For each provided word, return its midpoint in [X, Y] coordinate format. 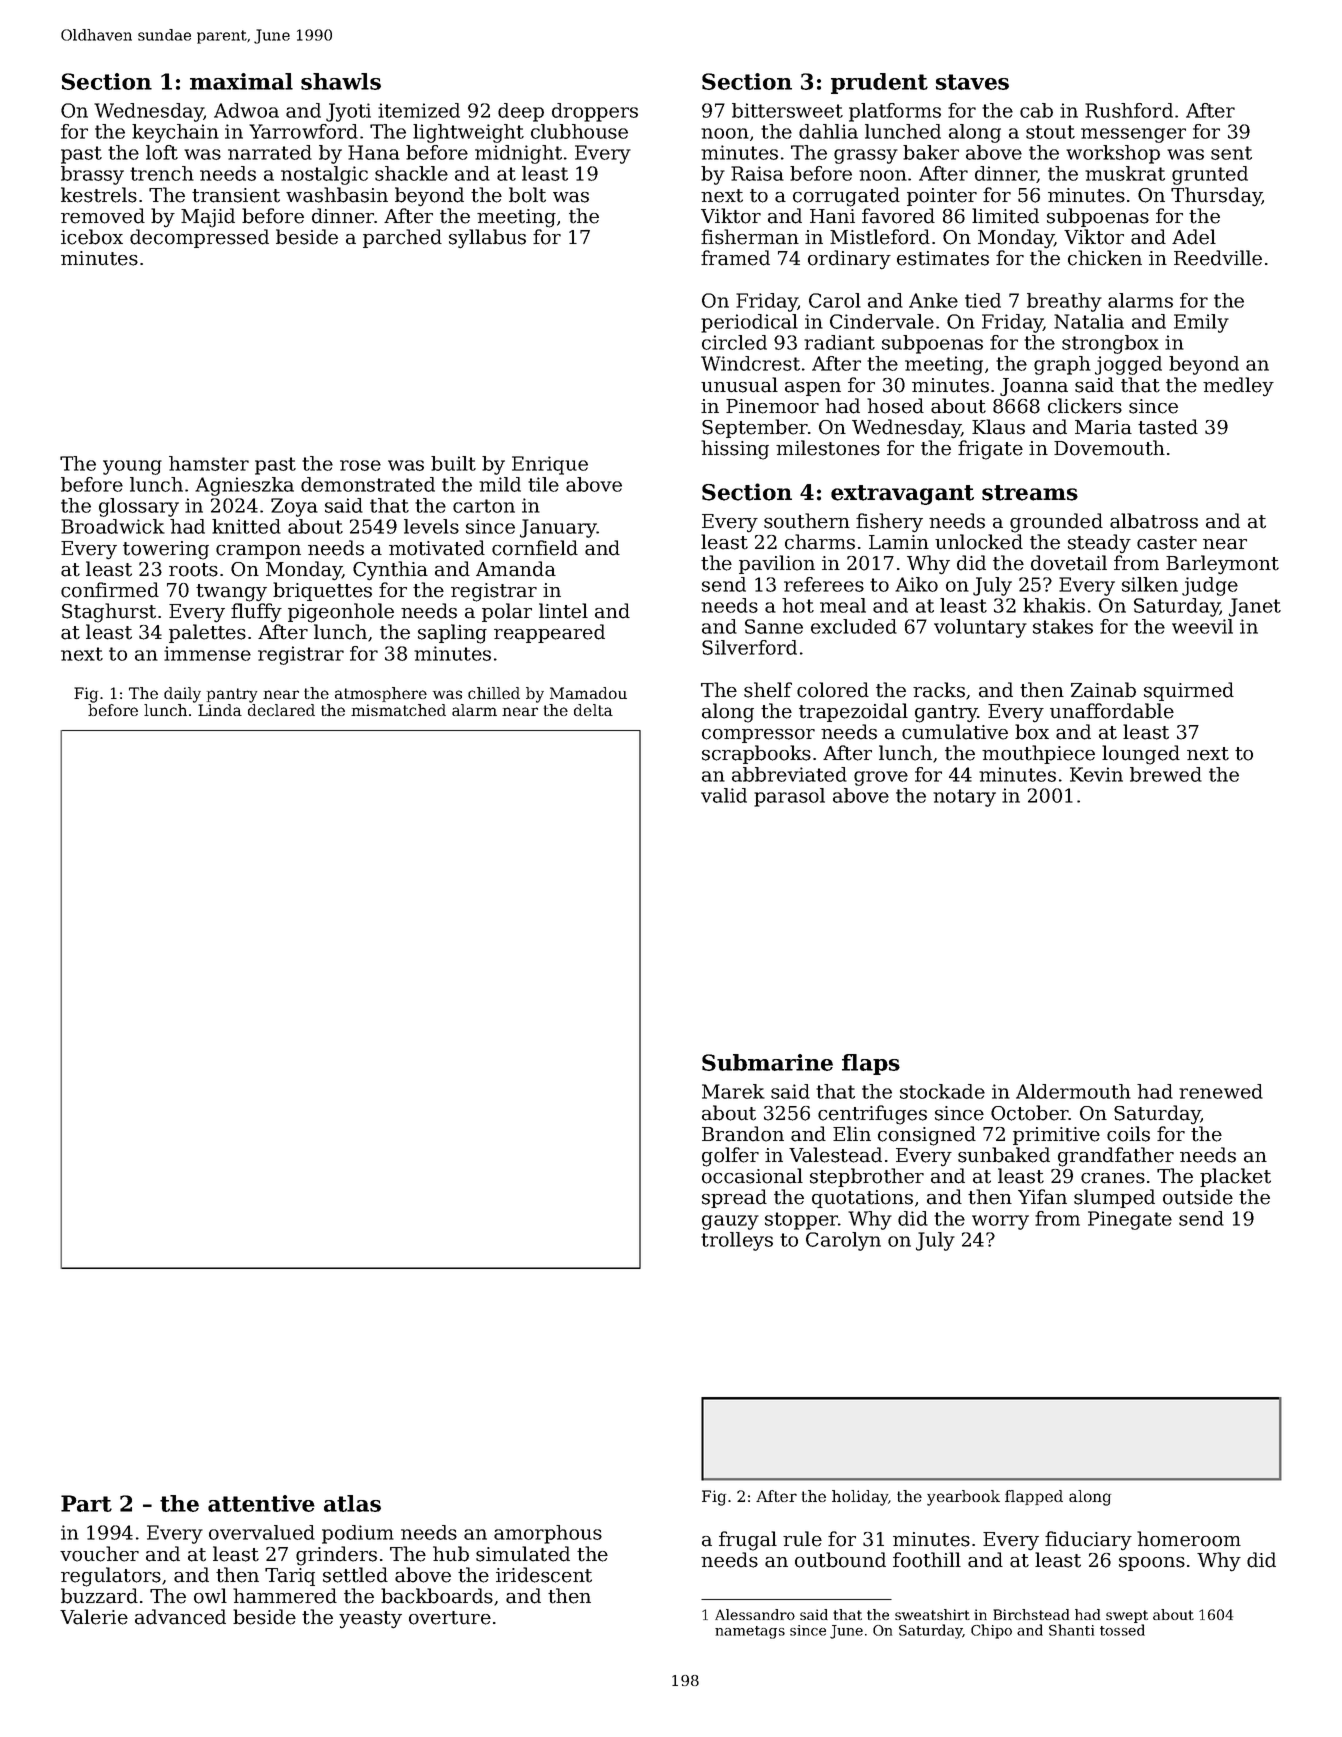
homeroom [1189, 1539]
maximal [241, 81]
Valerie [94, 1617]
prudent [879, 83]
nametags [750, 1632]
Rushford [1129, 110]
